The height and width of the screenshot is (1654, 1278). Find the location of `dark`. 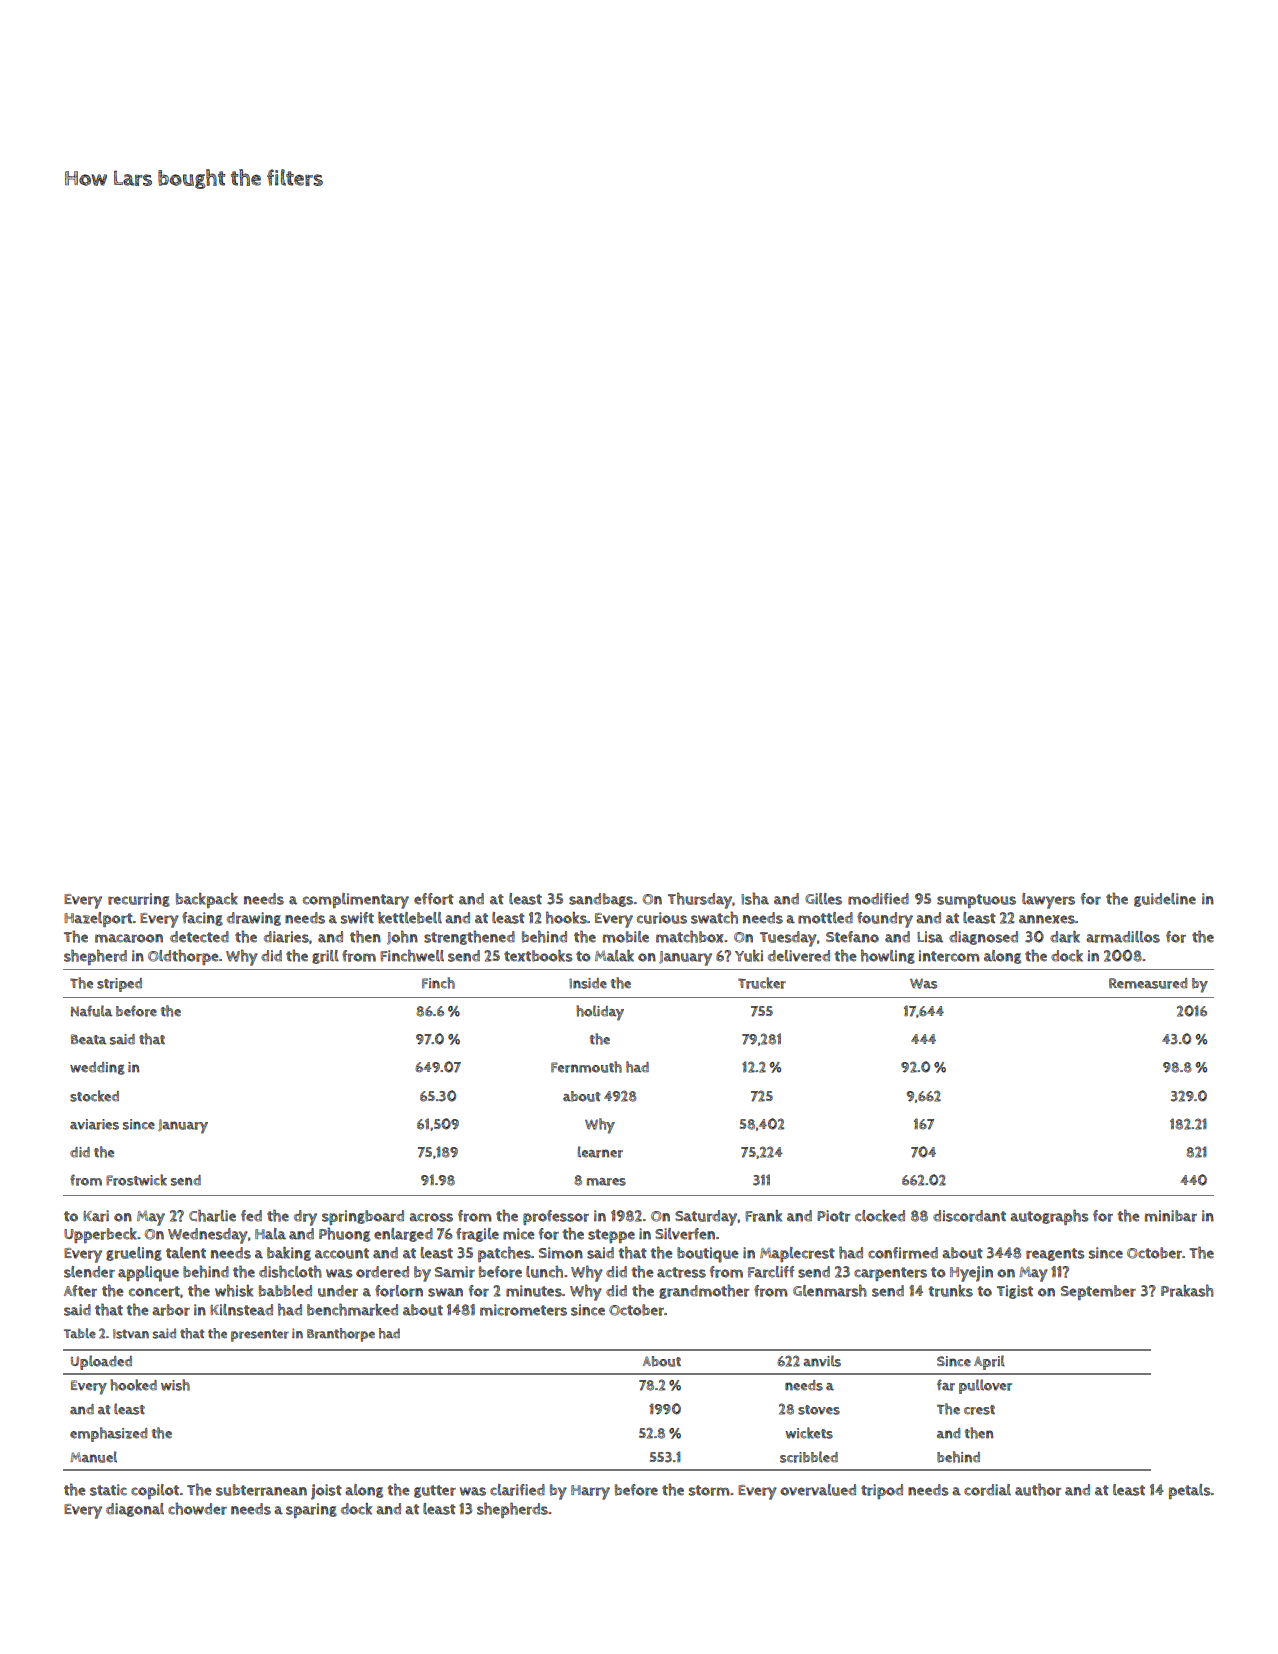

dark is located at coordinates (1065, 937).
